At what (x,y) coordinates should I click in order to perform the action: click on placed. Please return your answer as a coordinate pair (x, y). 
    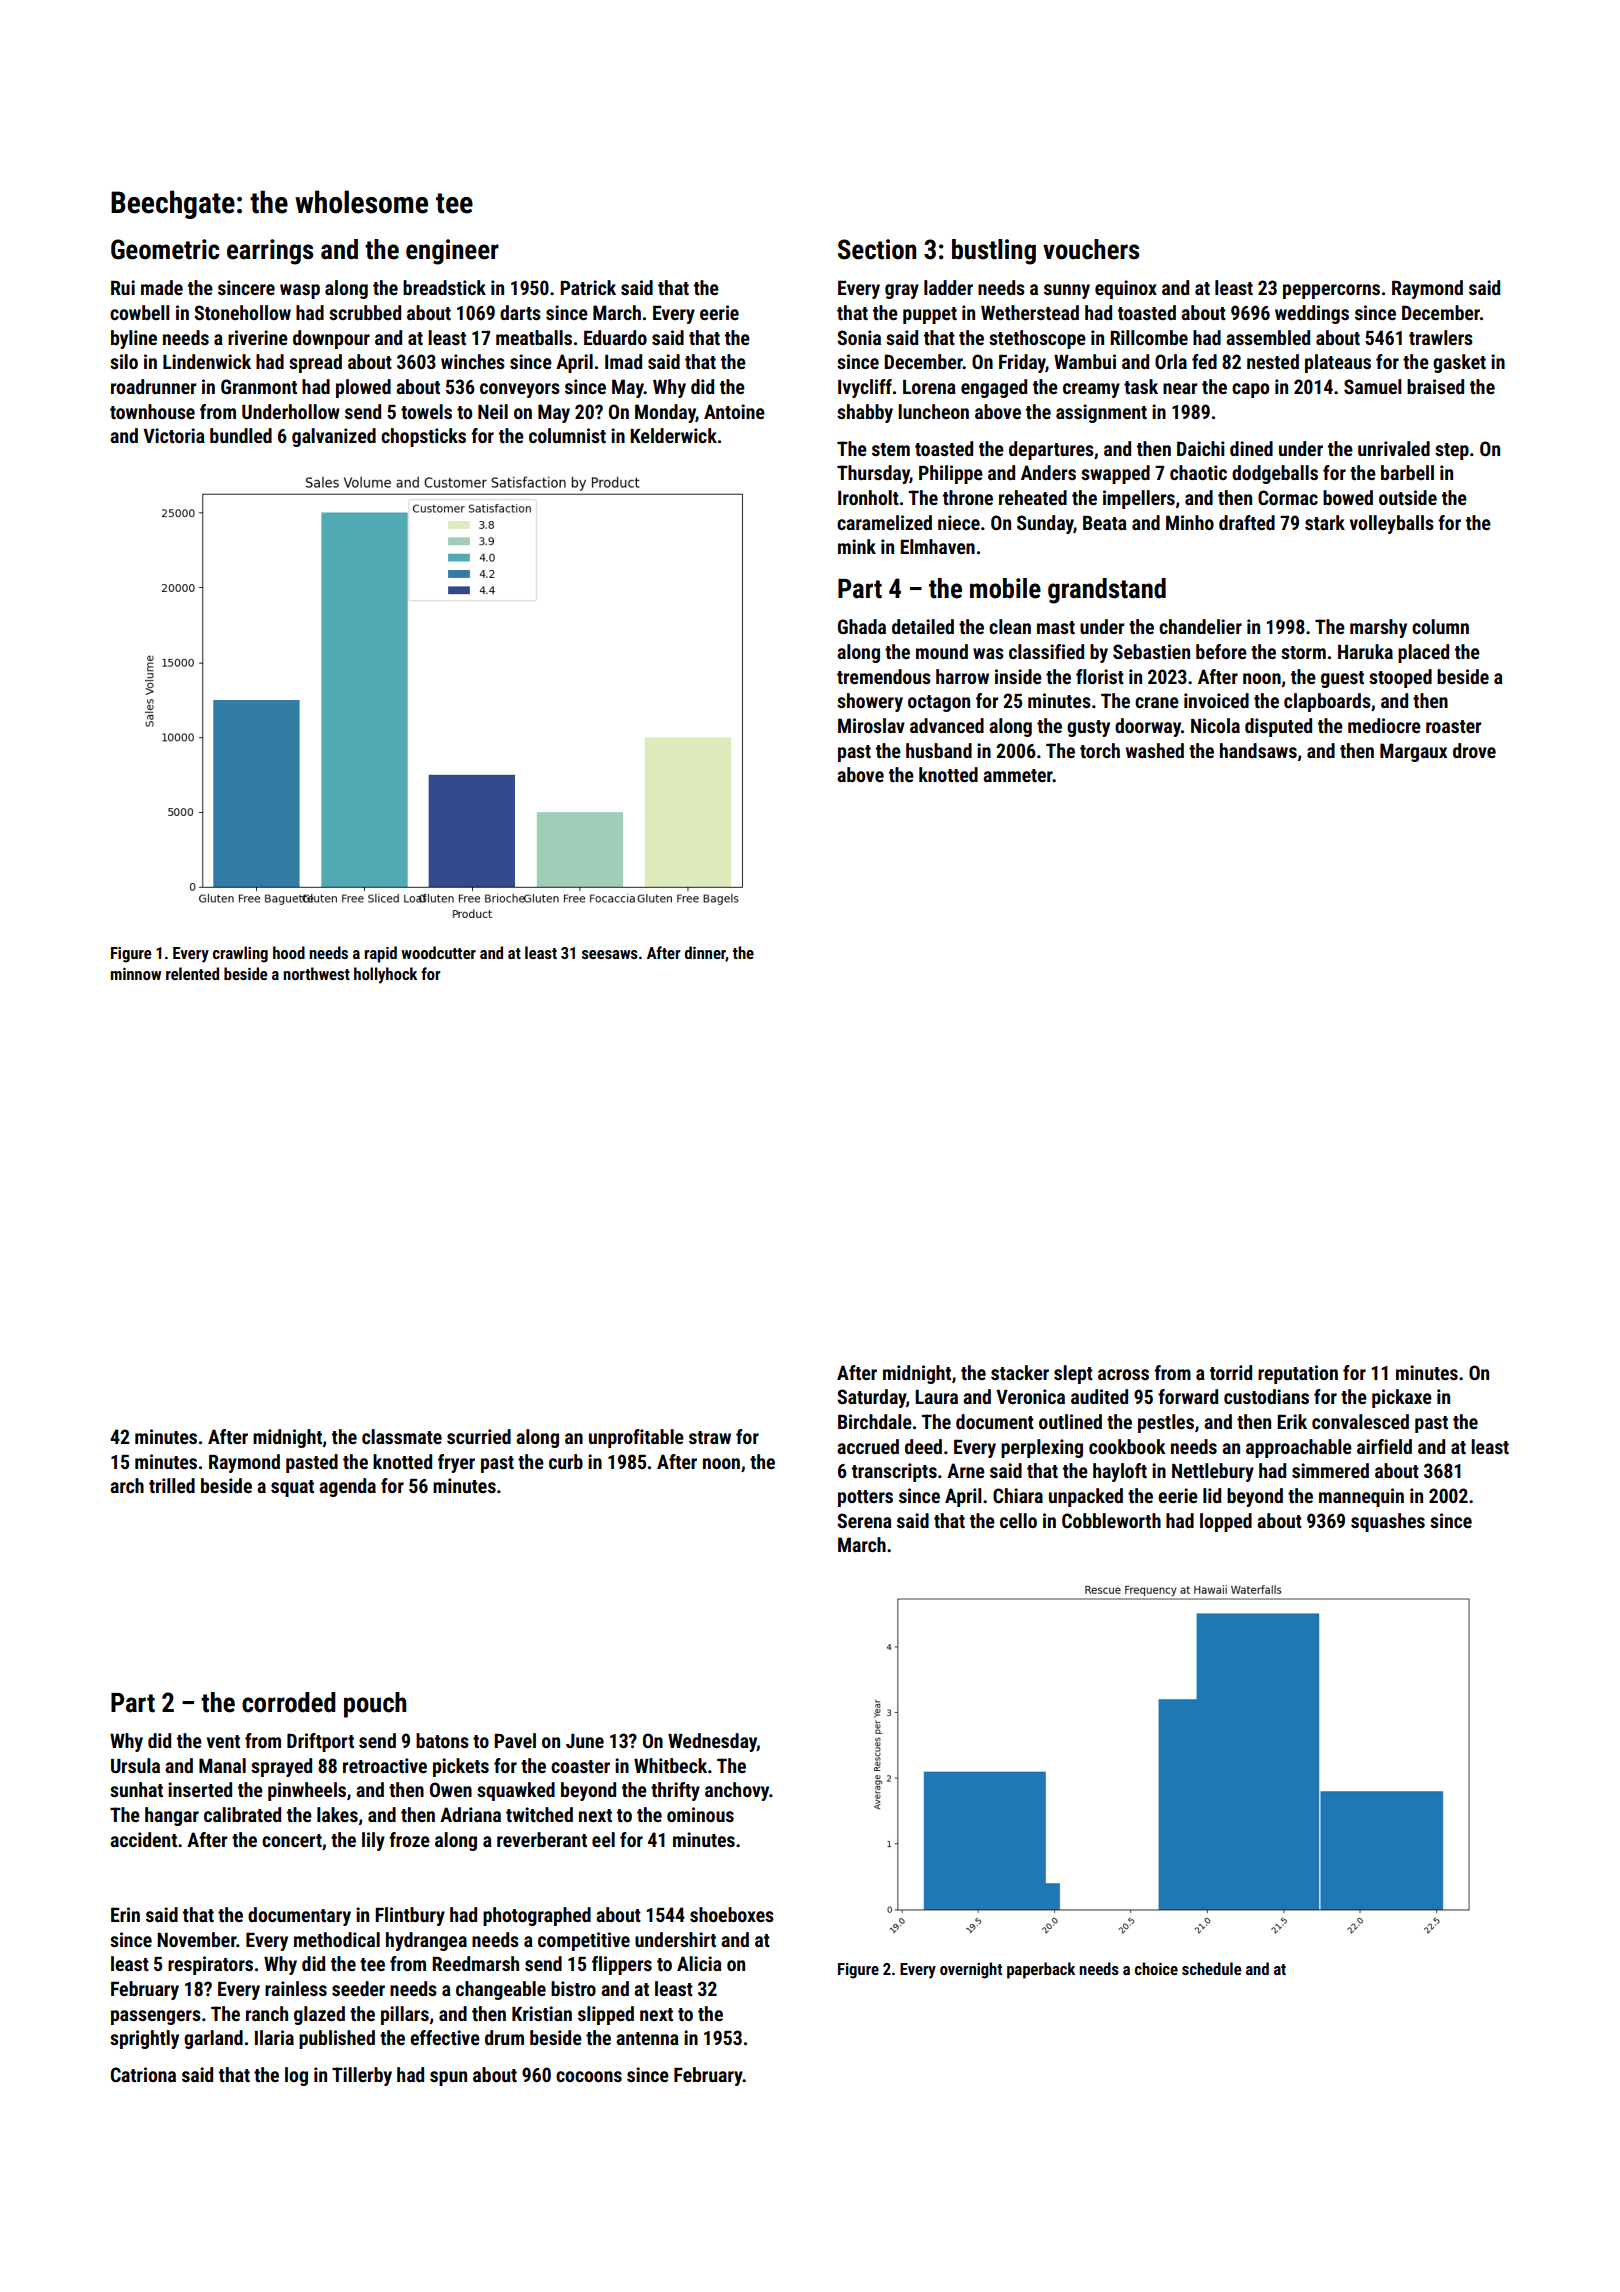
    Looking at the image, I should click on (1423, 653).
